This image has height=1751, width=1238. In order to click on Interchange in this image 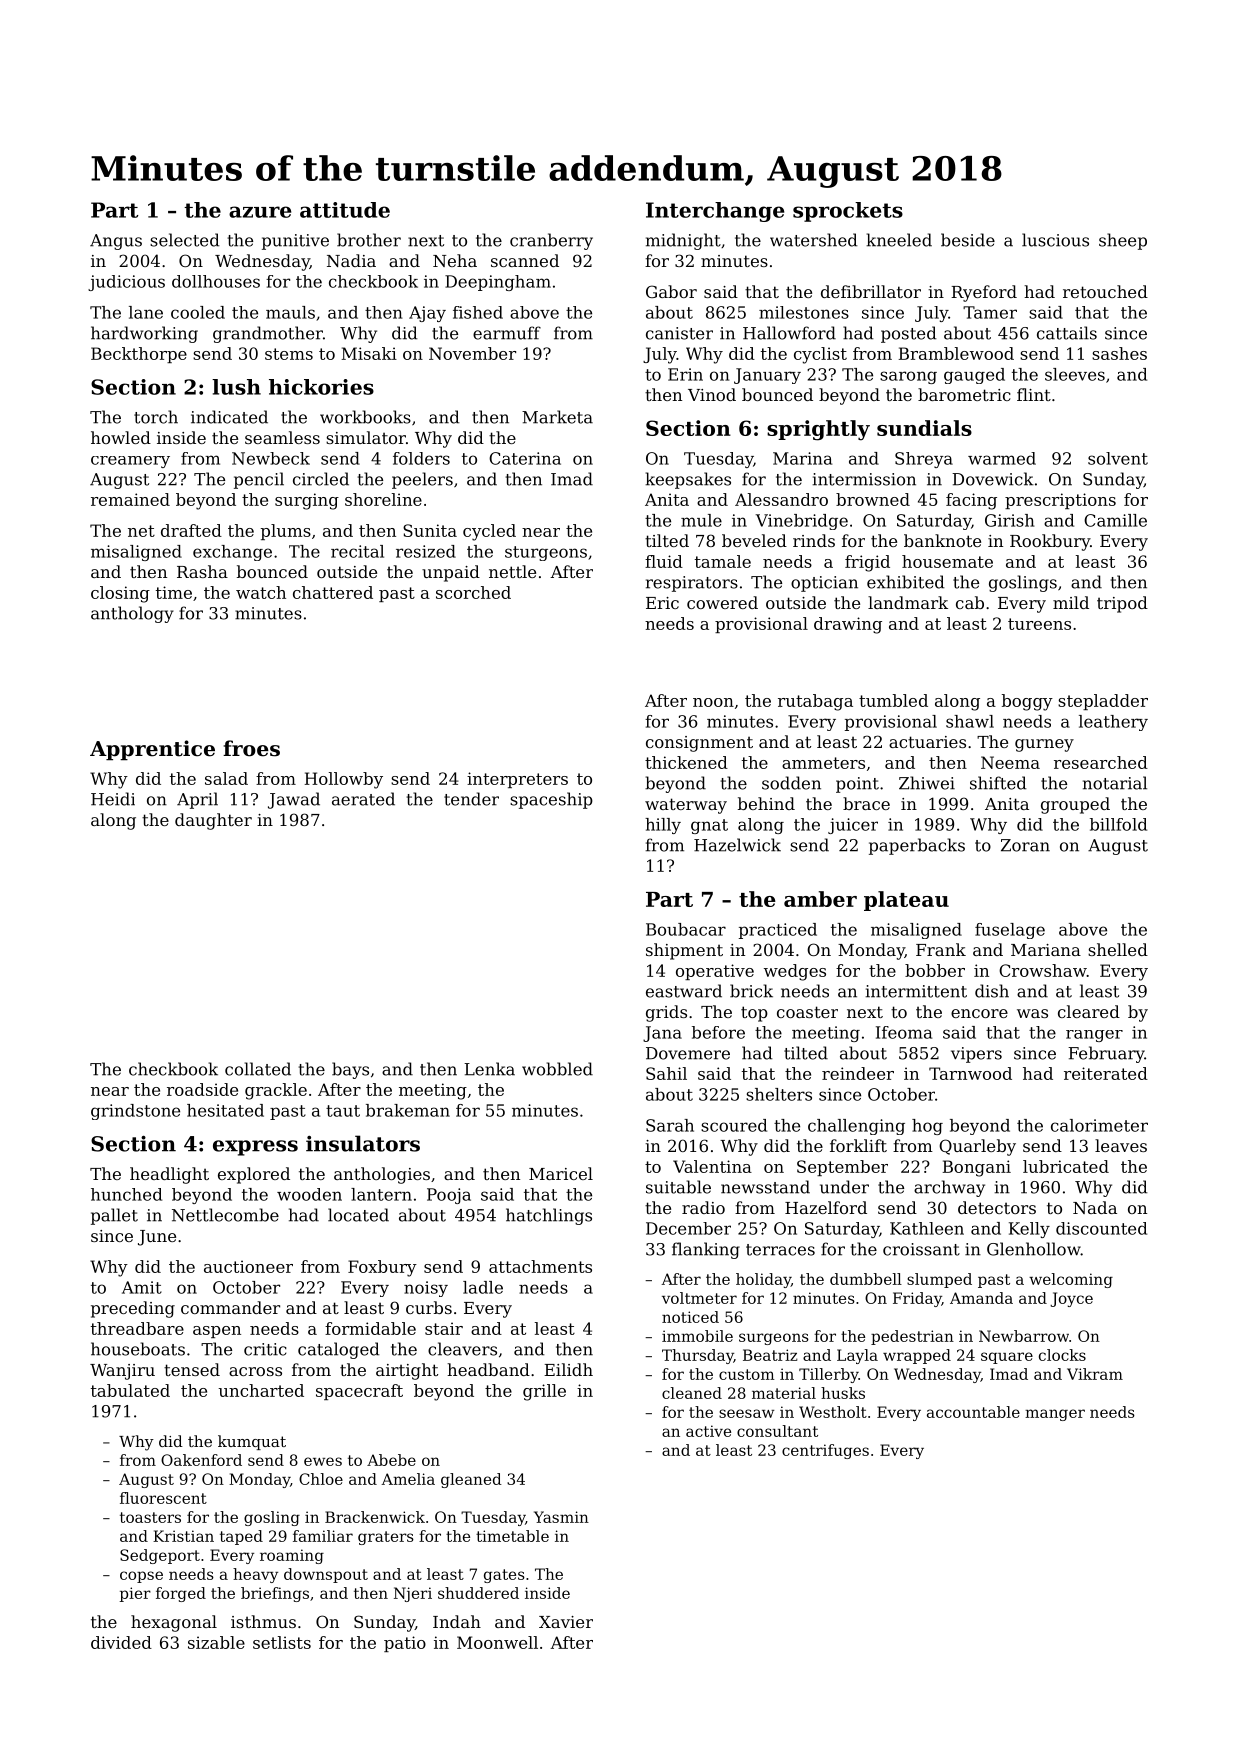, I will do `click(715, 212)`.
